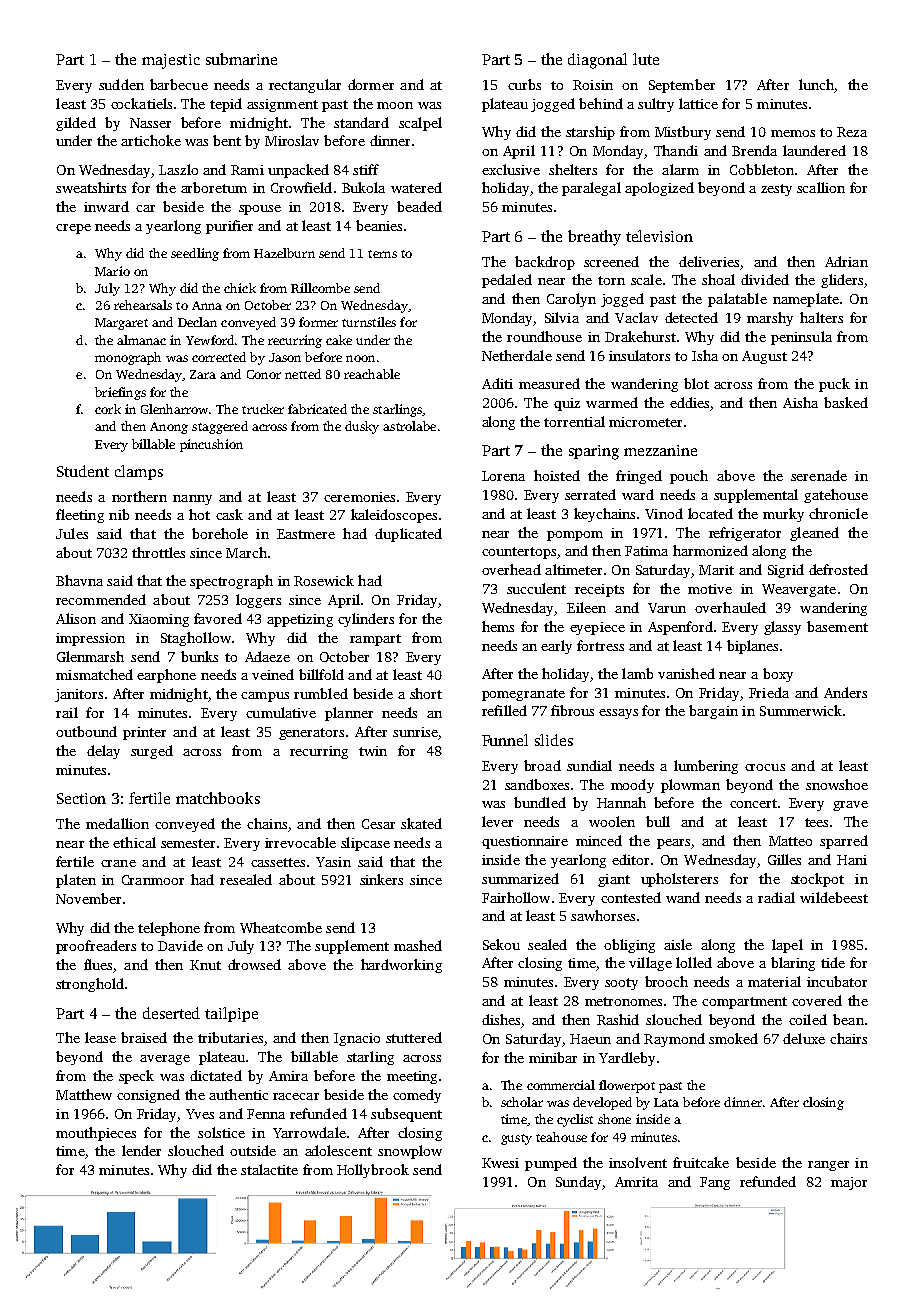 This screenshot has height=1308, width=924. Describe the element at coordinates (646, 551) in the screenshot. I see `Fatima` at that location.
